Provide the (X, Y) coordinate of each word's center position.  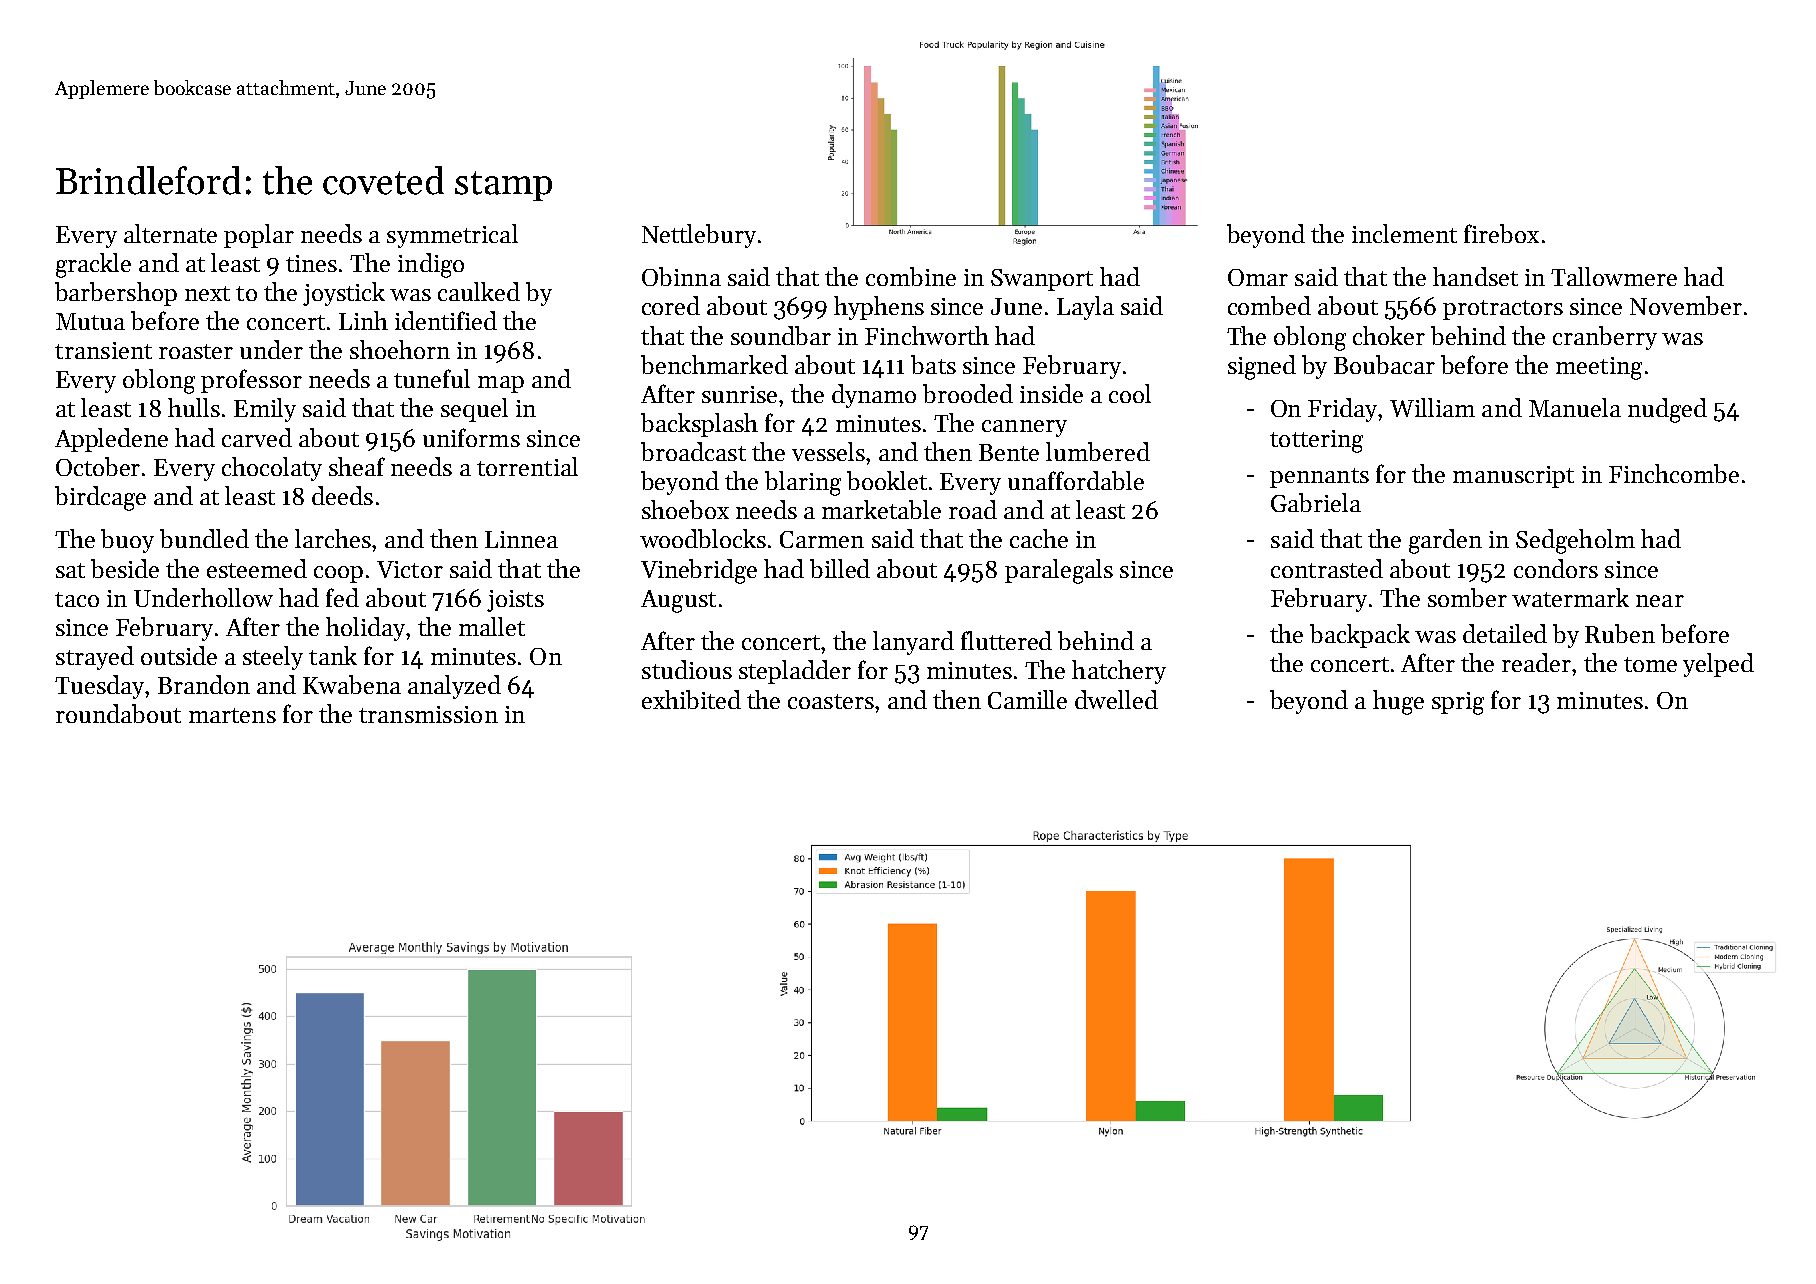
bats (933, 364)
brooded (968, 393)
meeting (1599, 368)
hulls (194, 407)
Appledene (111, 440)
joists (515, 601)
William (1432, 407)
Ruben (1620, 633)
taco (77, 599)
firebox (1501, 233)
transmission (428, 714)
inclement (1404, 233)
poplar (259, 236)
